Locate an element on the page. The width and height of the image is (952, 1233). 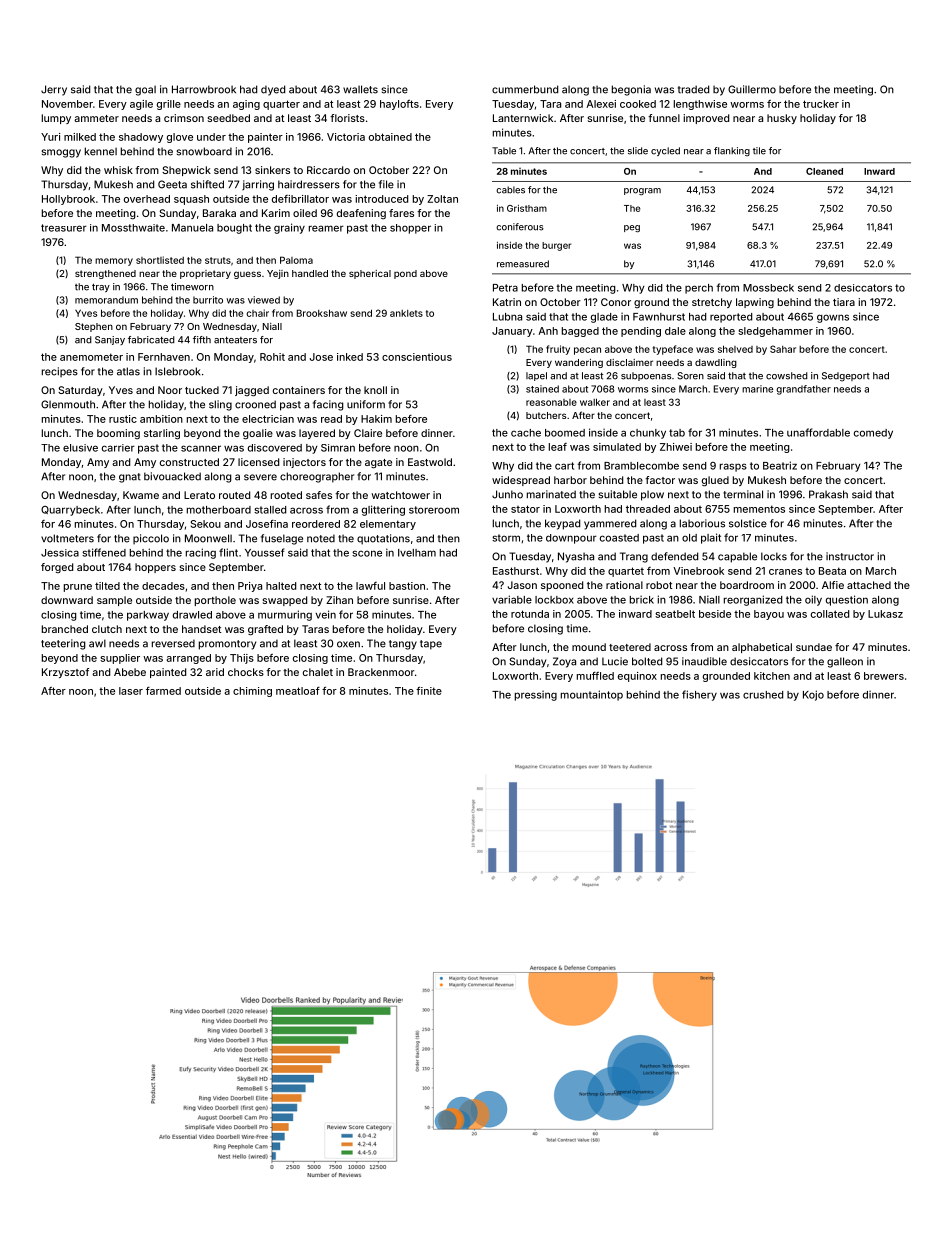
Sedgeport is located at coordinates (846, 377).
